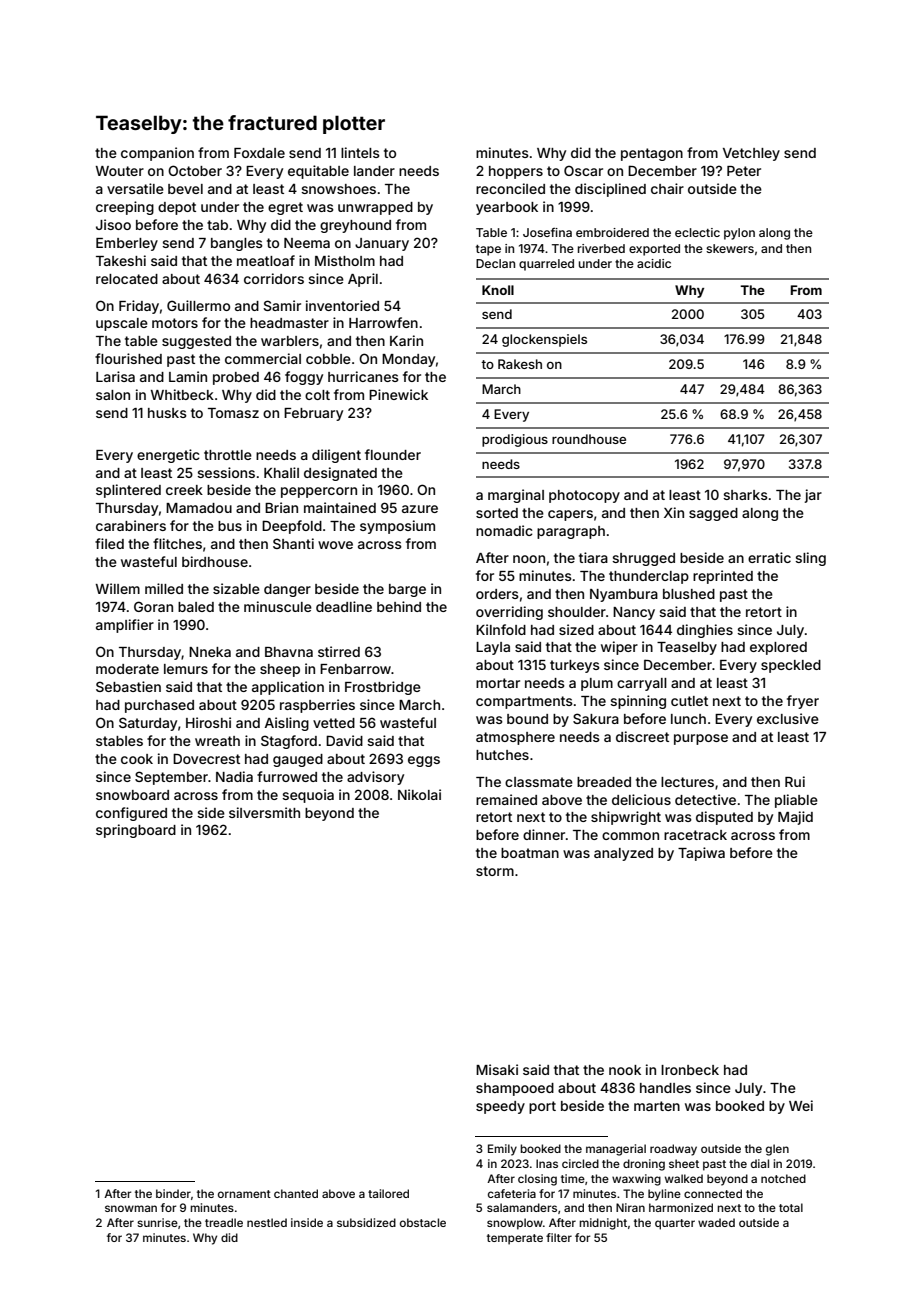 The height and width of the image is (1308, 924). Describe the element at coordinates (495, 871) in the image. I see `storm` at that location.
